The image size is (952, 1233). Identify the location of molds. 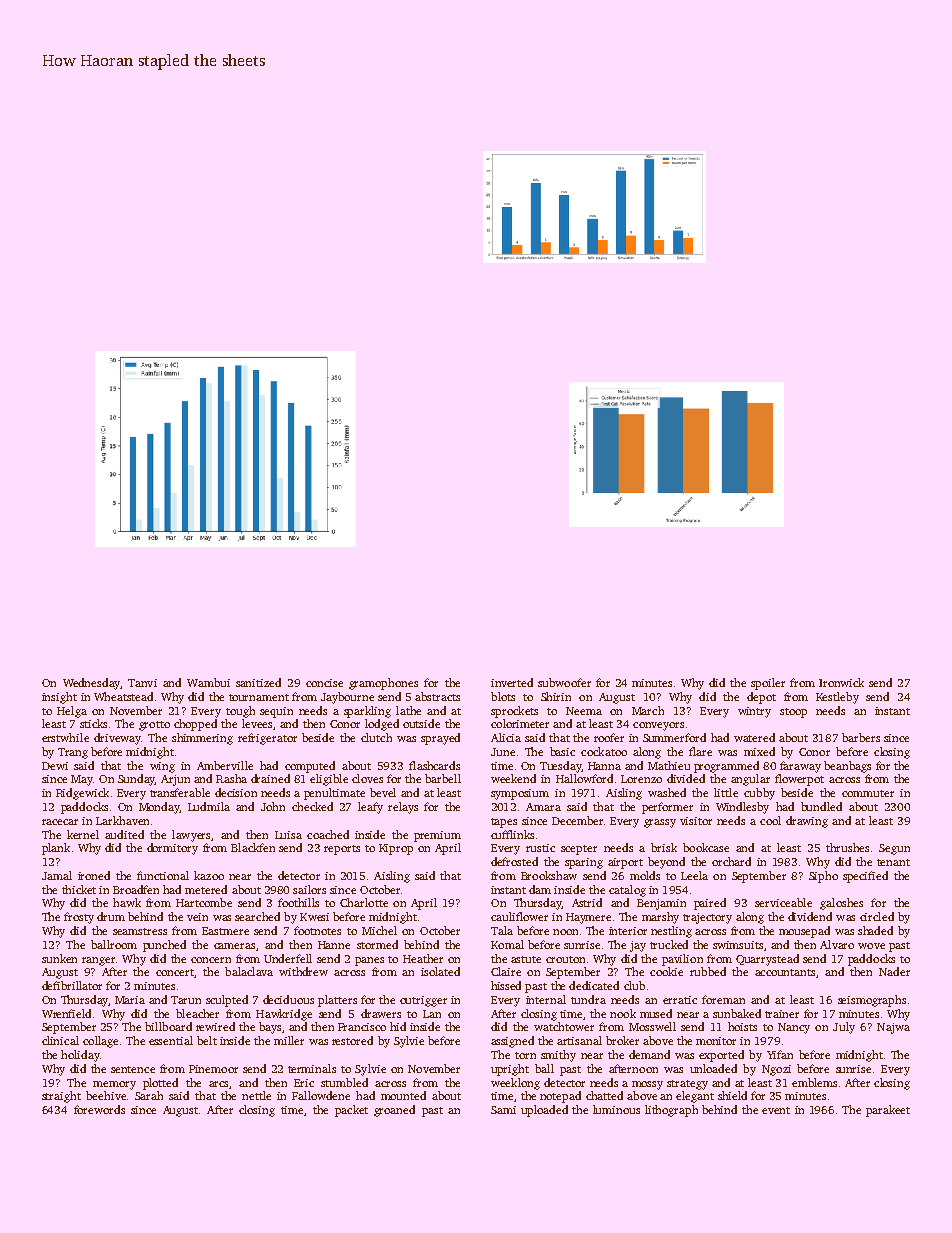
(645, 875).
